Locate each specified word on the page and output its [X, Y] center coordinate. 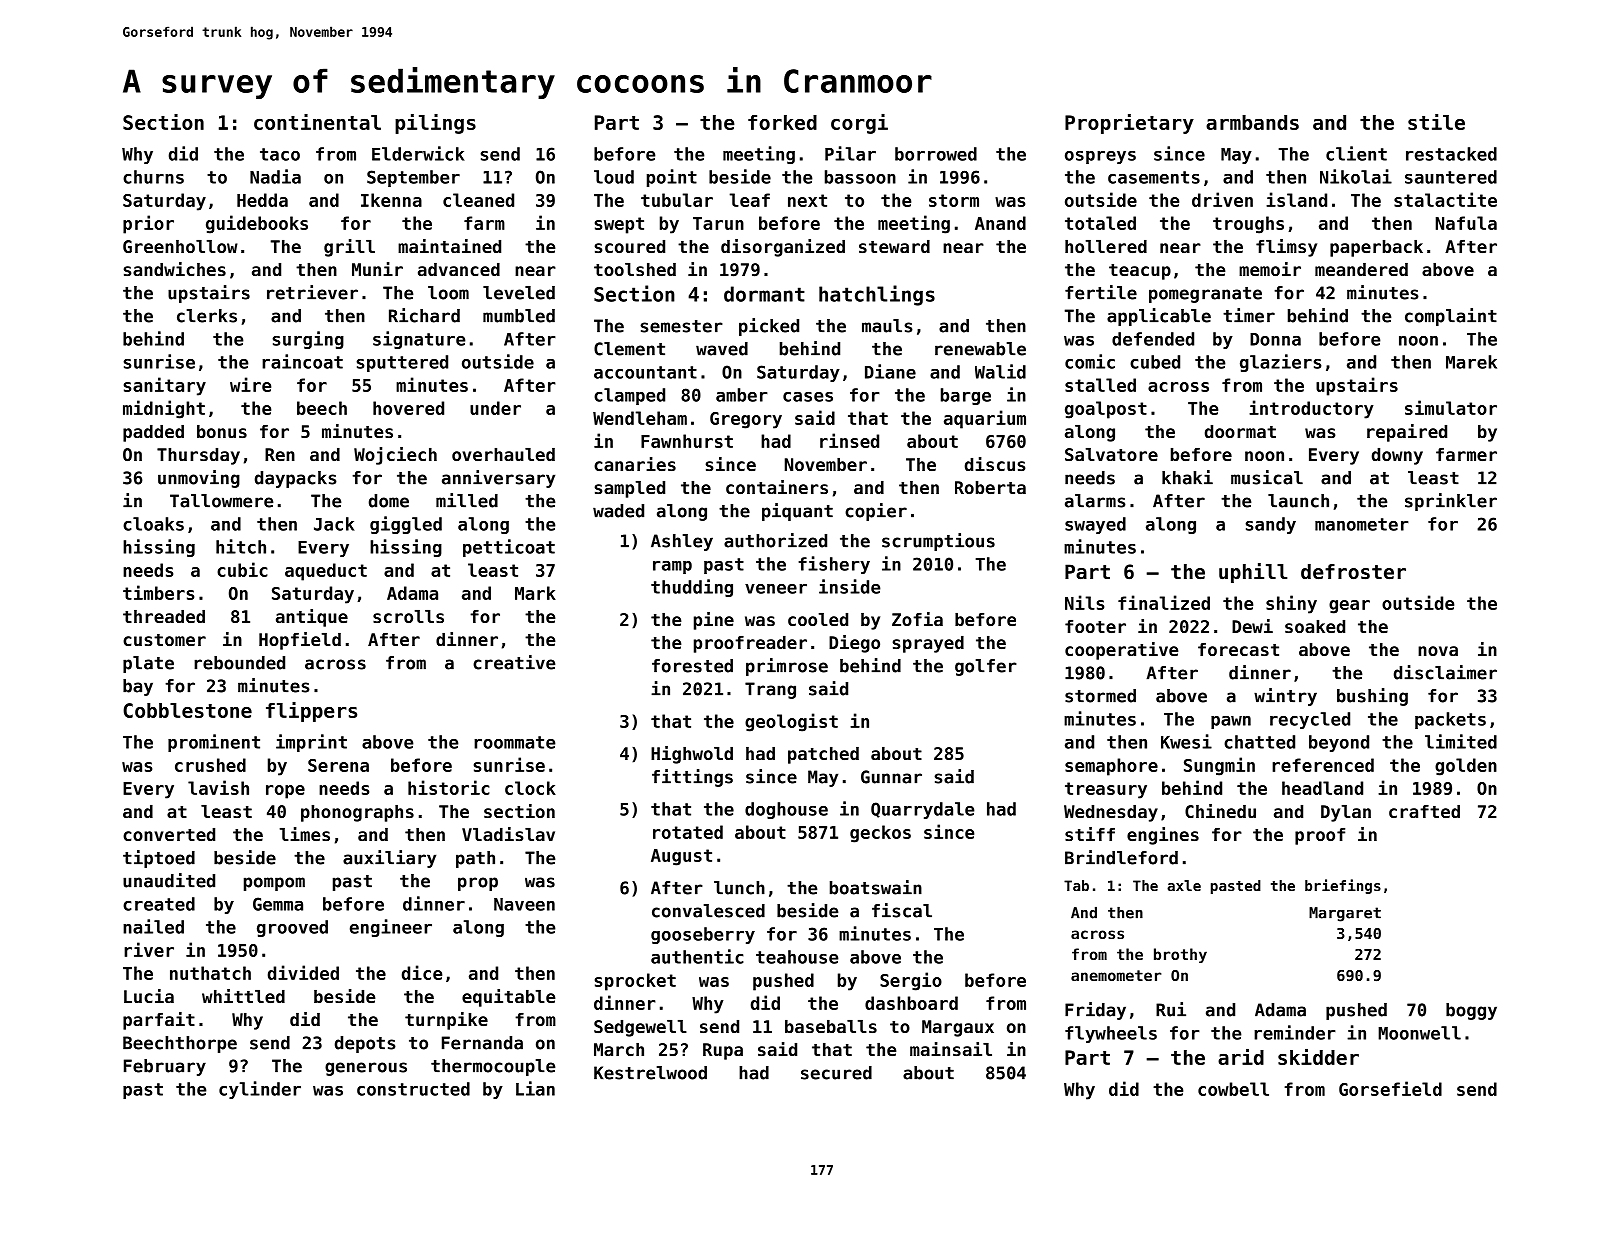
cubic [242, 569]
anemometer [1116, 975]
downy [1397, 456]
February [165, 1067]
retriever [312, 292]
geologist [791, 722]
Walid [1000, 371]
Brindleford [1121, 857]
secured [836, 1073]
